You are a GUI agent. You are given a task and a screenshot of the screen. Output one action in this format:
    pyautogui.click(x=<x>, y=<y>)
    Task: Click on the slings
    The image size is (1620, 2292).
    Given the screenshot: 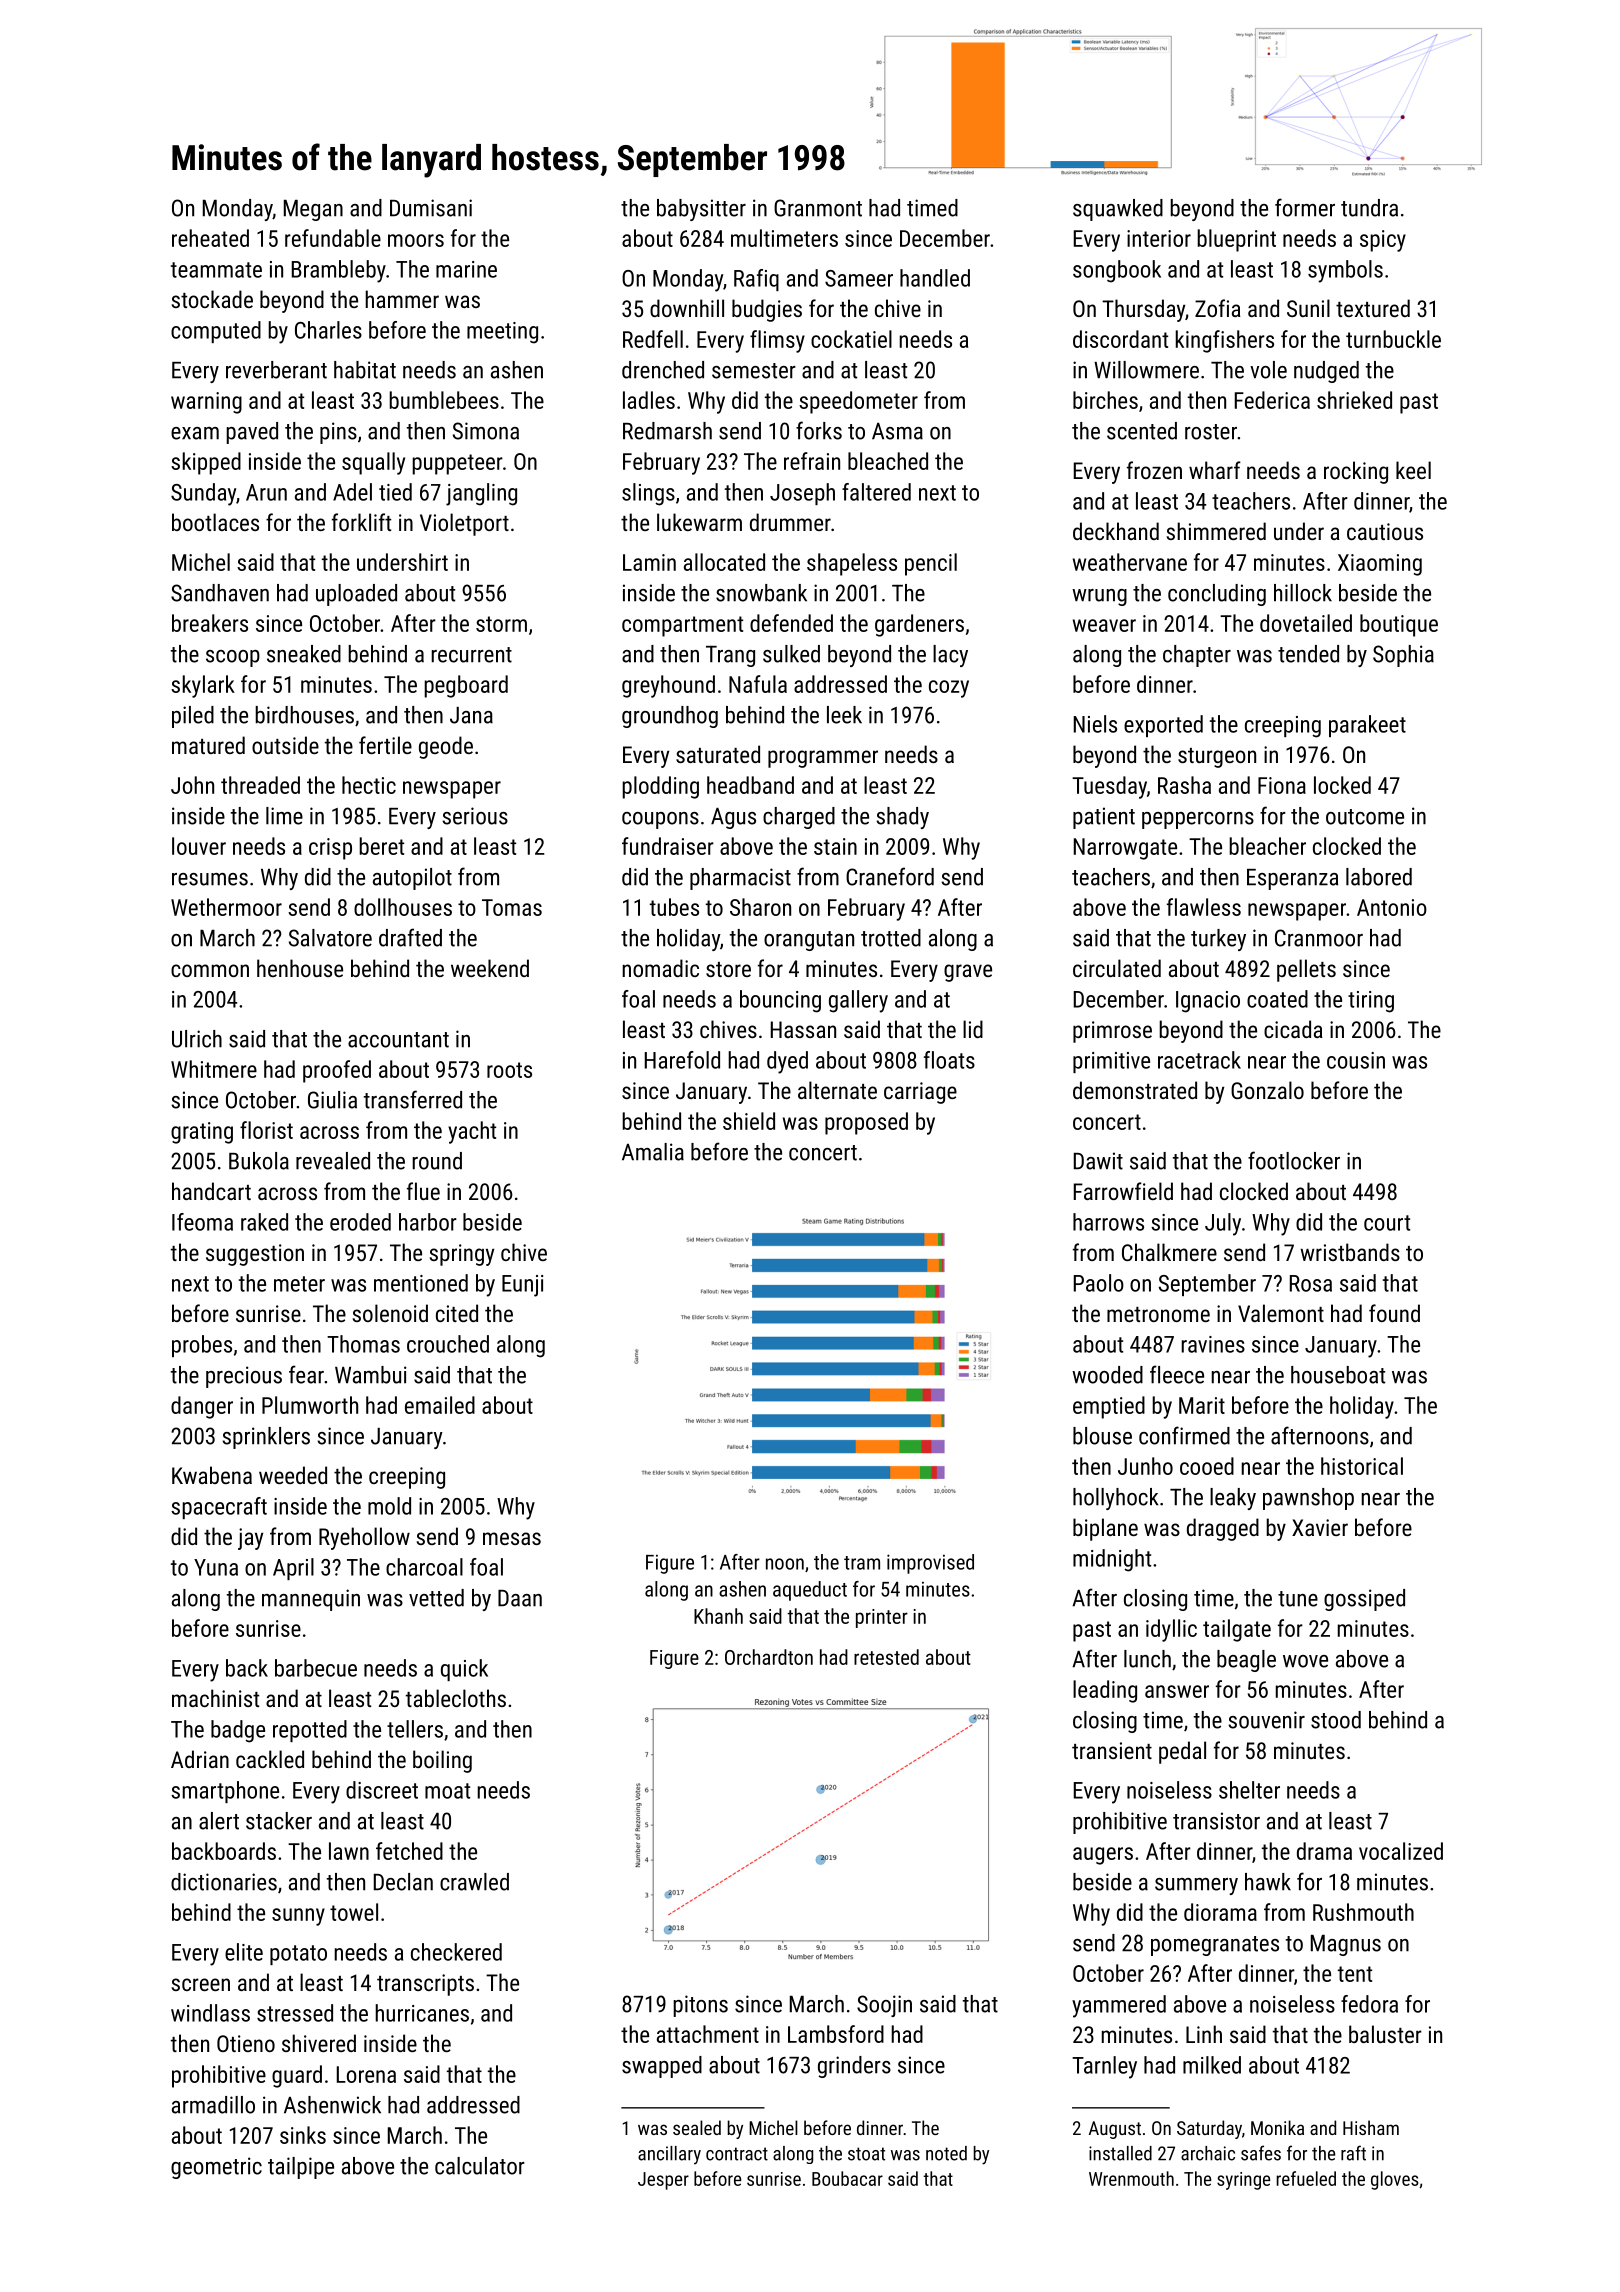 What is the action you would take?
    pyautogui.click(x=648, y=494)
